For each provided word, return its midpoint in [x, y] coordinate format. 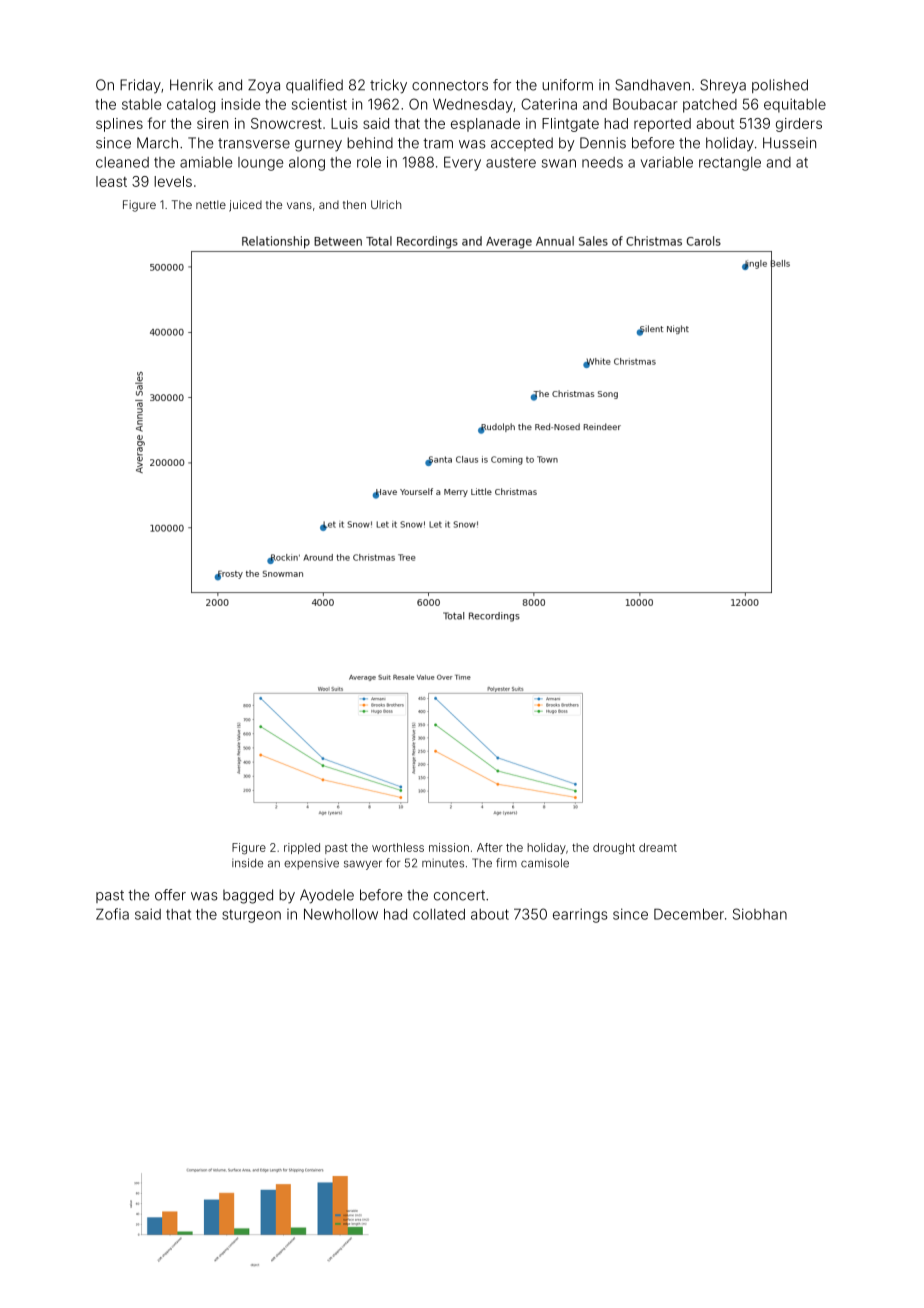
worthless [398, 847]
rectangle [730, 164]
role [369, 162]
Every [462, 163]
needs [602, 162]
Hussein [789, 143]
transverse [254, 143]
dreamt [658, 847]
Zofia [112, 914]
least [111, 181]
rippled [302, 848]
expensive [311, 864]
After [490, 847]
